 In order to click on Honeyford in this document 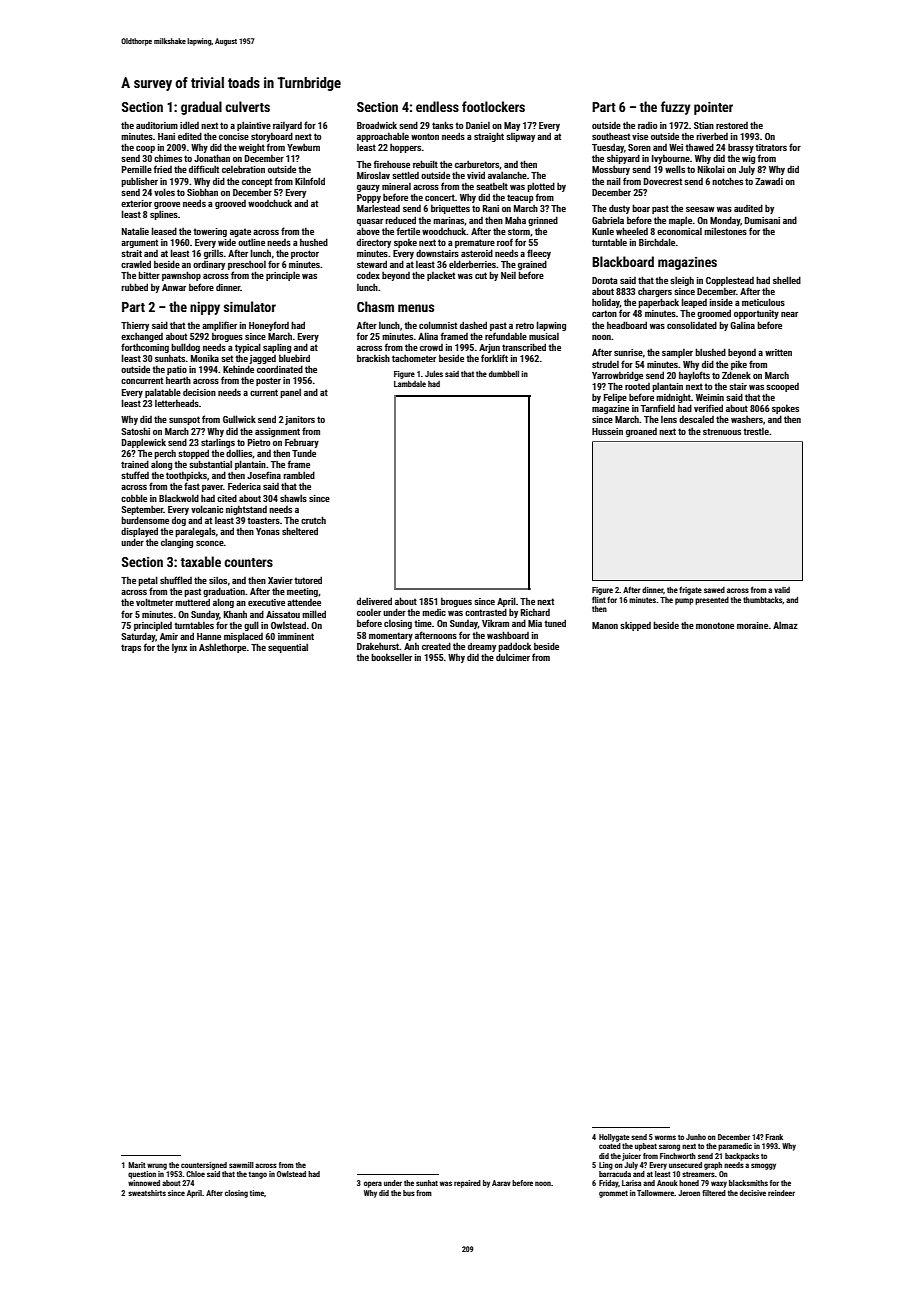, I will do `click(269, 326)`.
